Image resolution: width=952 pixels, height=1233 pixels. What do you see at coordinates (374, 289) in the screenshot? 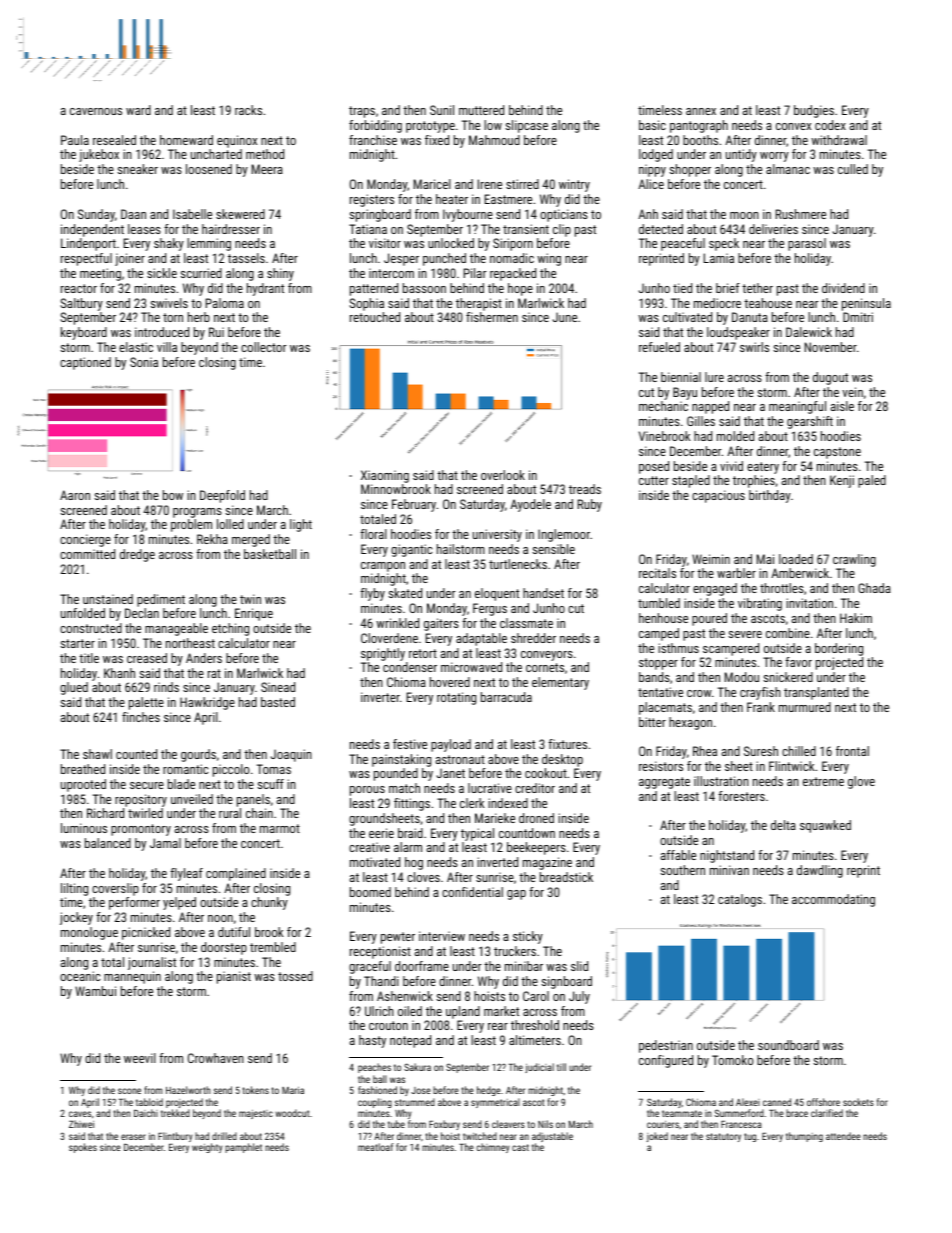
I see `patterned` at bounding box center [374, 289].
